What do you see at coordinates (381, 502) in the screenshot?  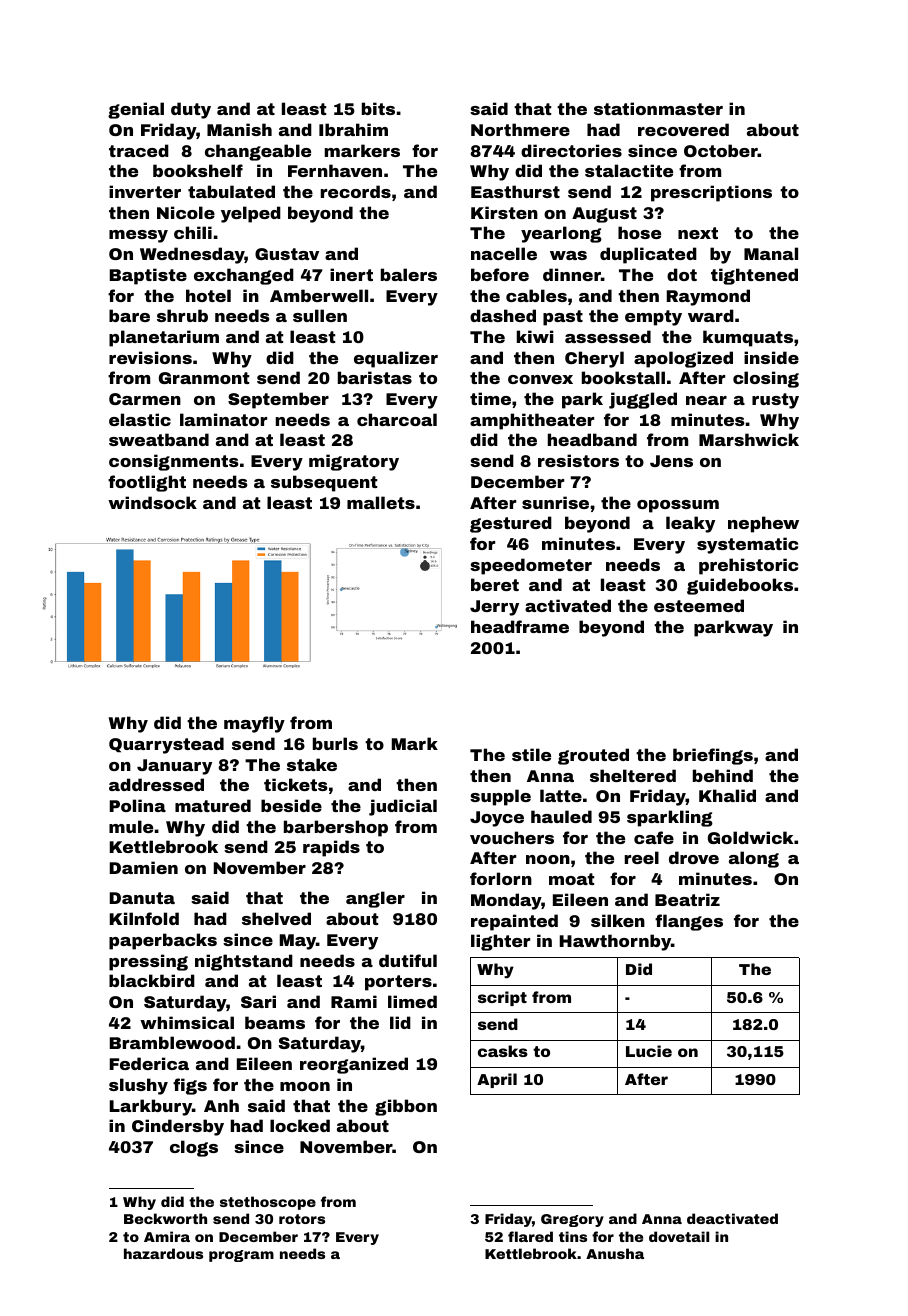 I see `mallets` at bounding box center [381, 502].
